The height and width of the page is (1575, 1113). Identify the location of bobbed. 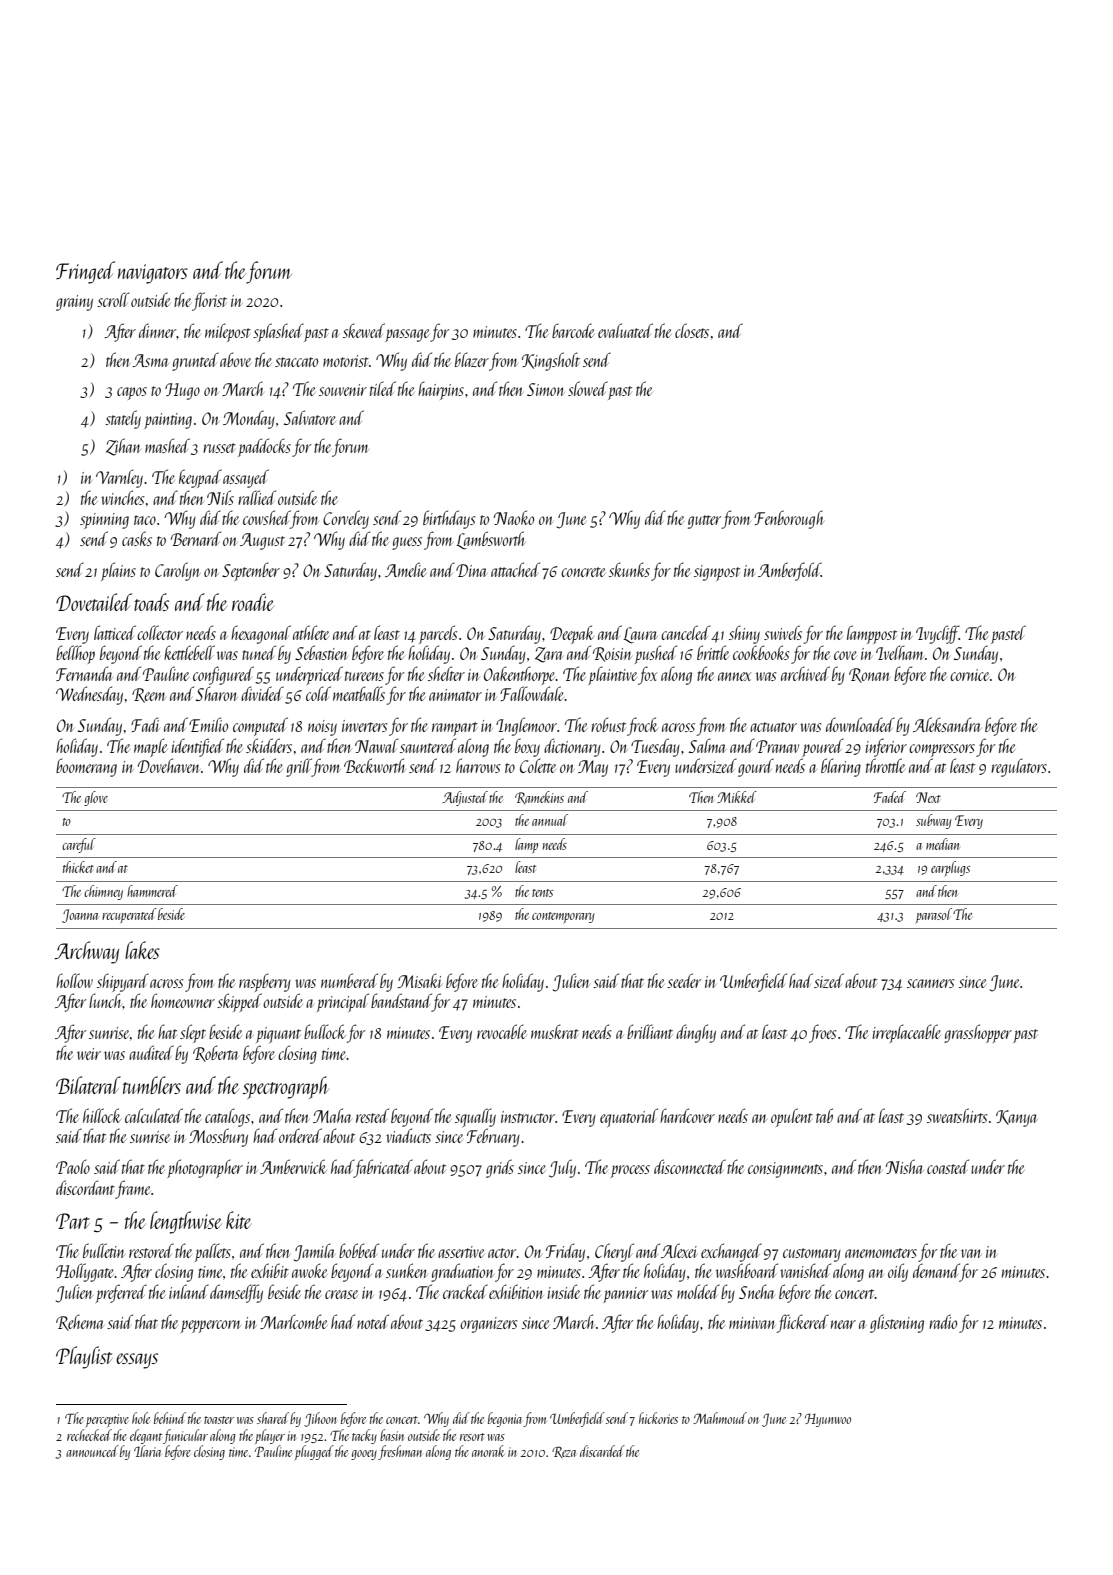
(359, 1250).
